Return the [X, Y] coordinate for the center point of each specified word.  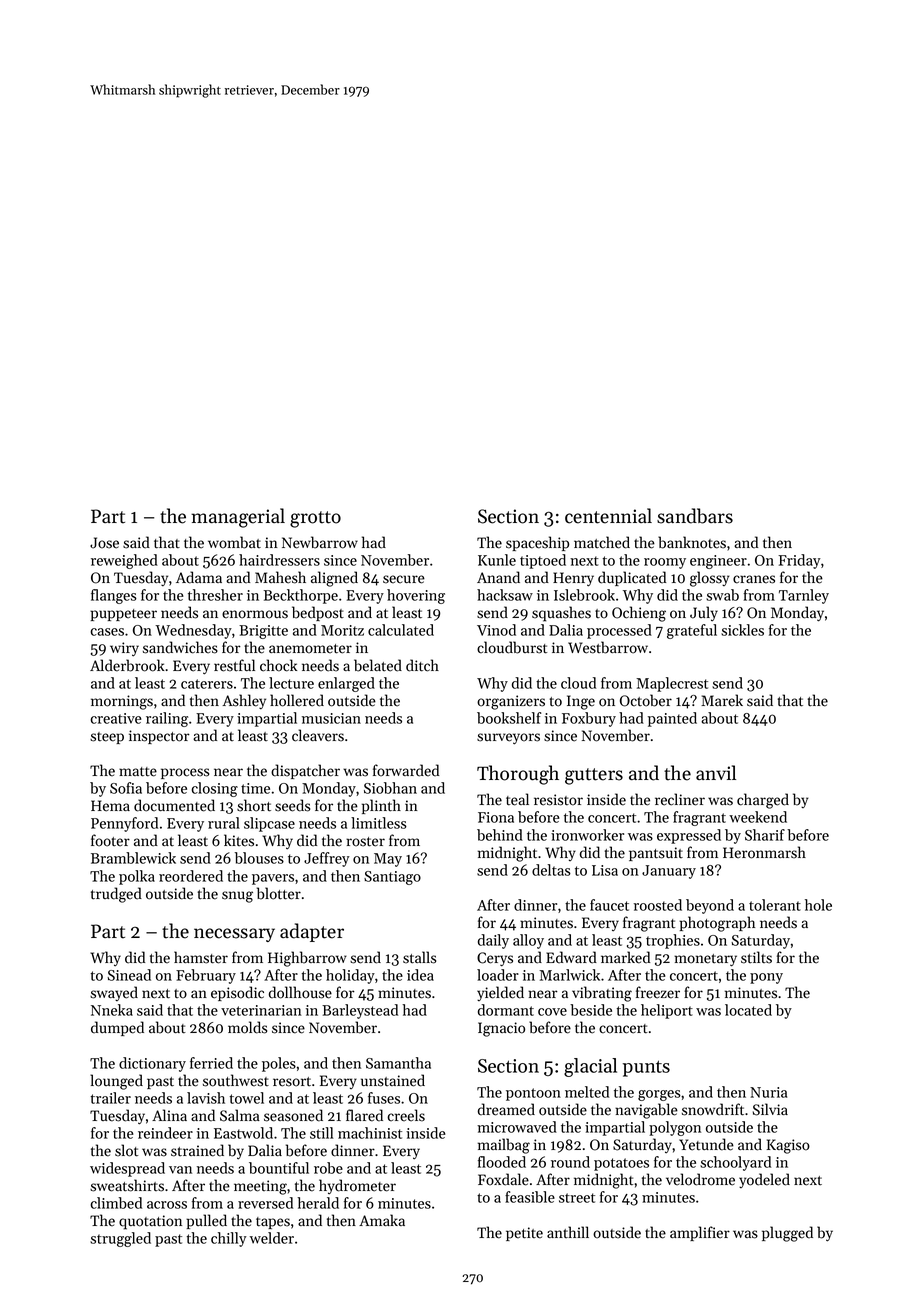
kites [239, 840]
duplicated [632, 578]
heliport [667, 1011]
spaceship [537, 543]
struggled [120, 1239]
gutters [594, 776]
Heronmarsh [764, 852]
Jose [104, 543]
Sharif [765, 835]
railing [167, 719]
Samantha [398, 1063]
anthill [568, 1232]
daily [493, 941]
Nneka [112, 1010]
